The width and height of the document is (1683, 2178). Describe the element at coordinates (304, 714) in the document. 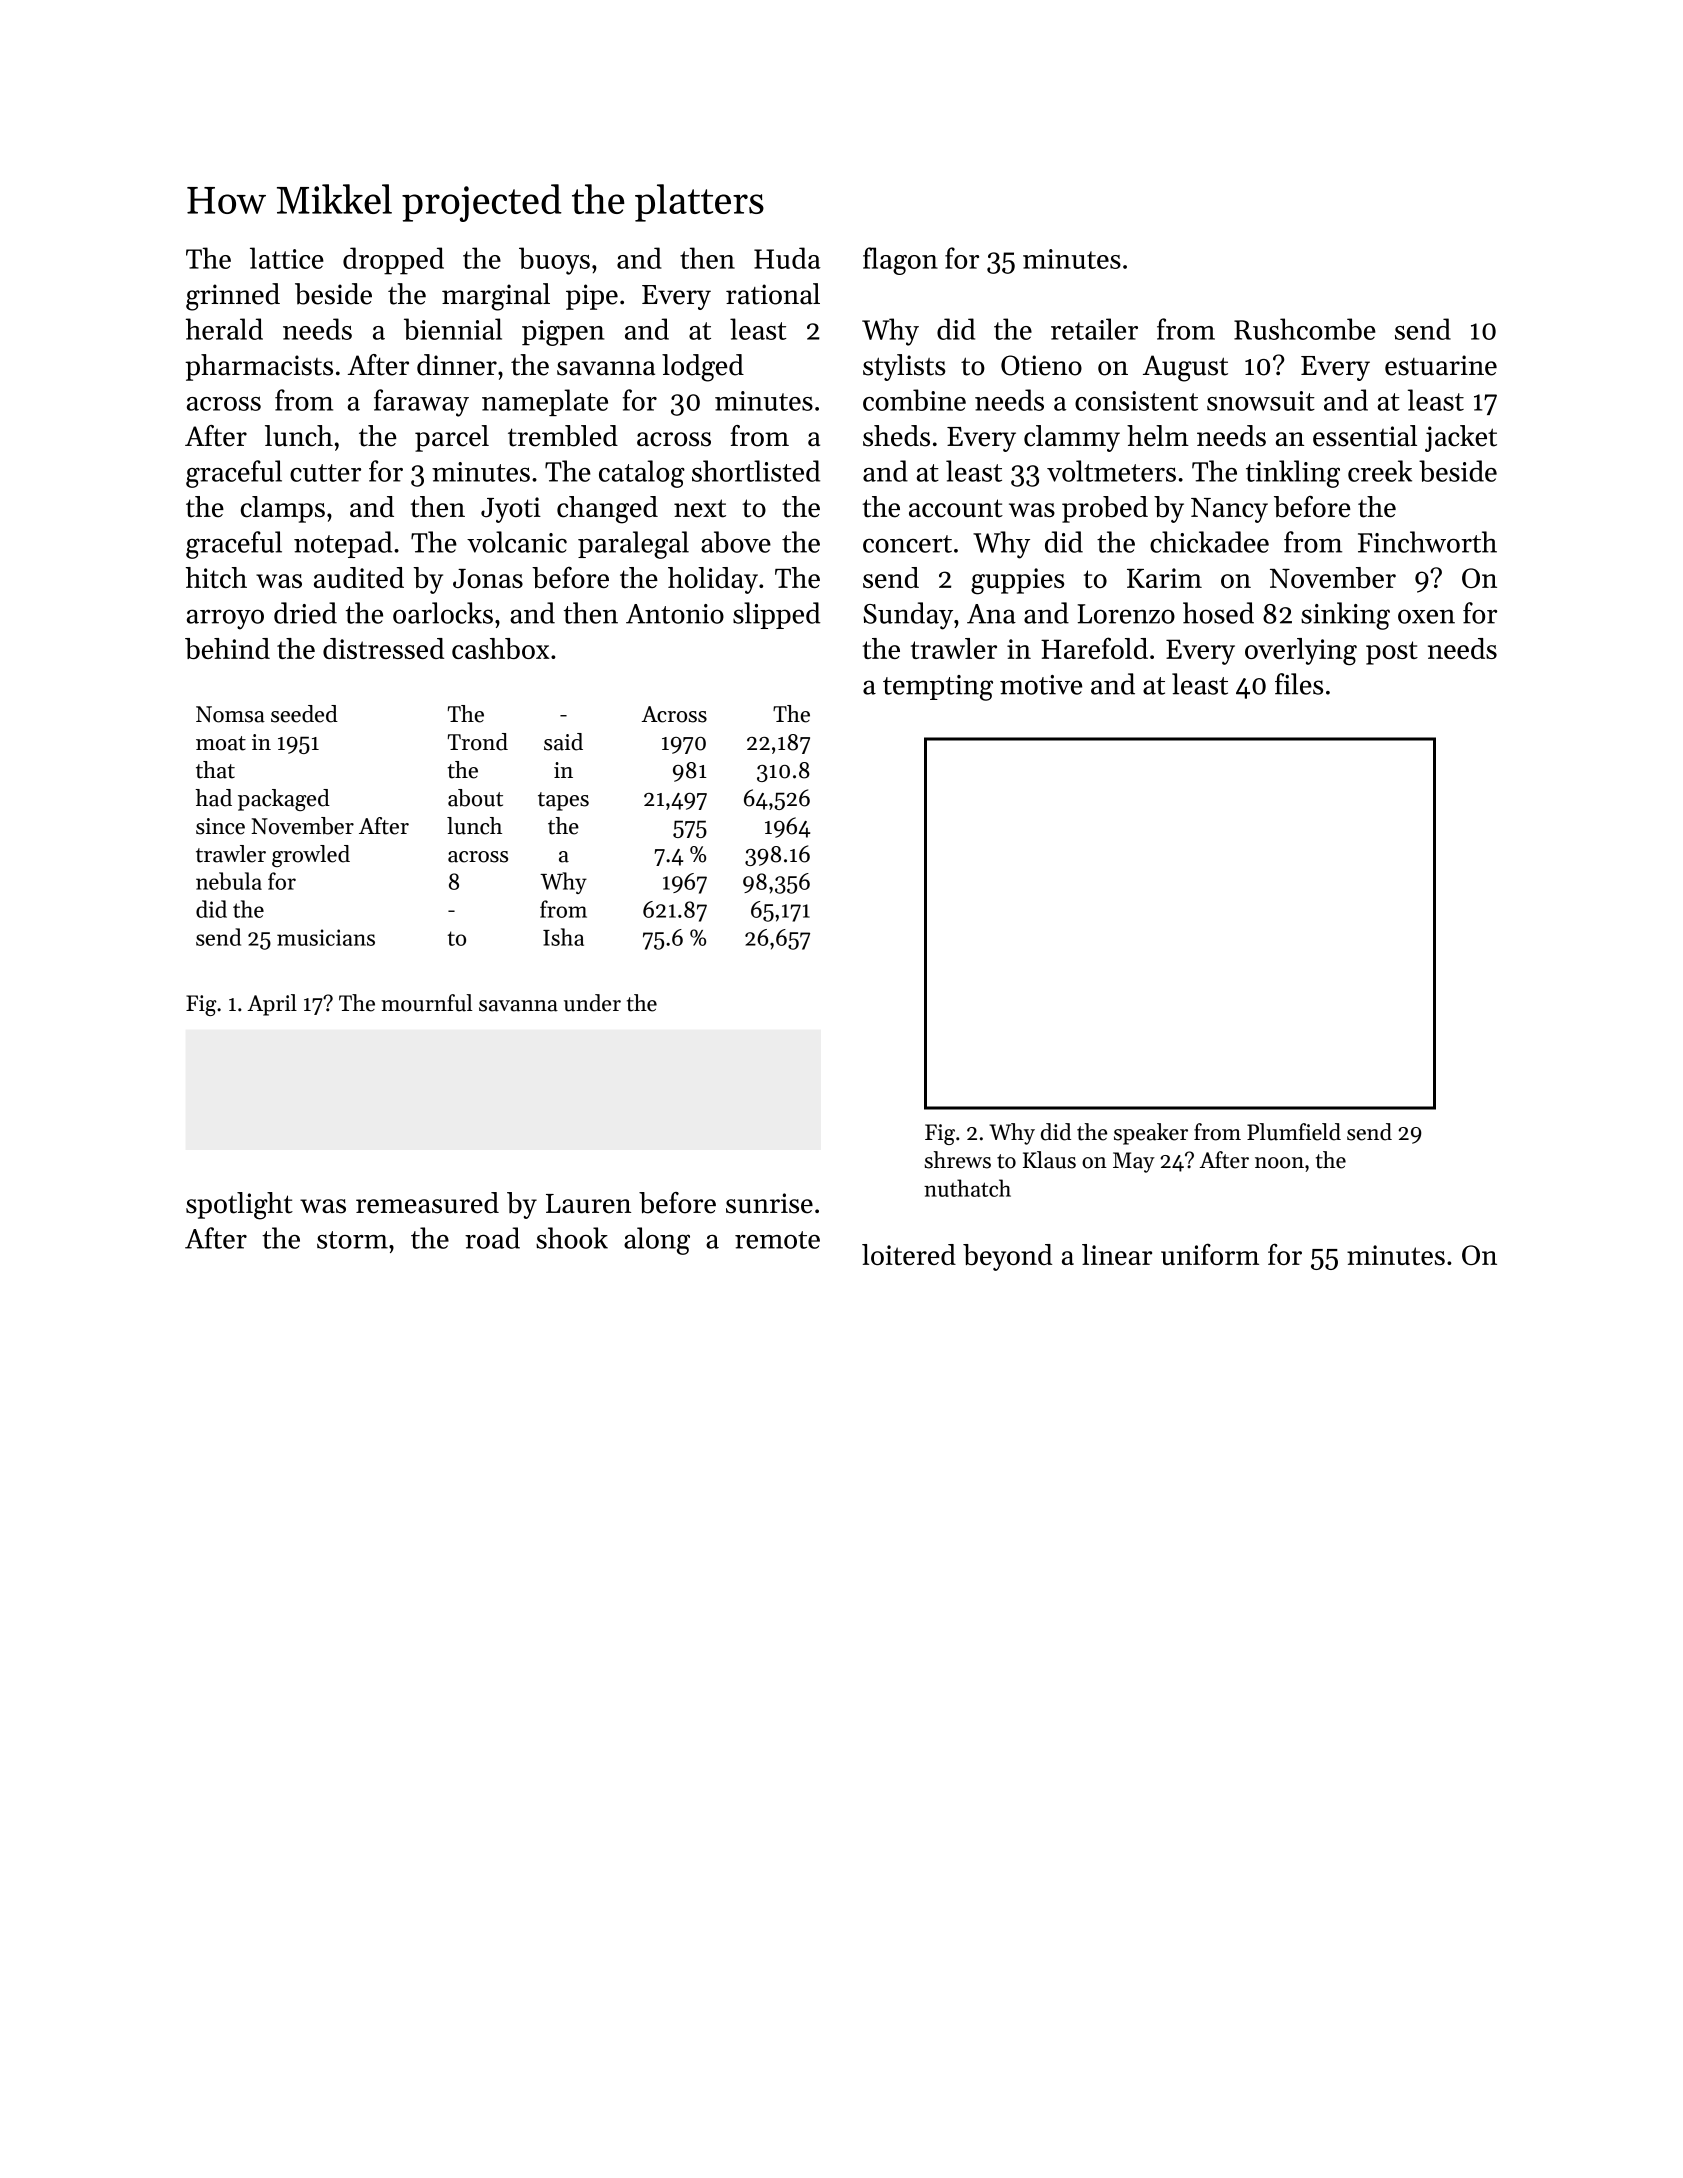

I see `seeded` at that location.
